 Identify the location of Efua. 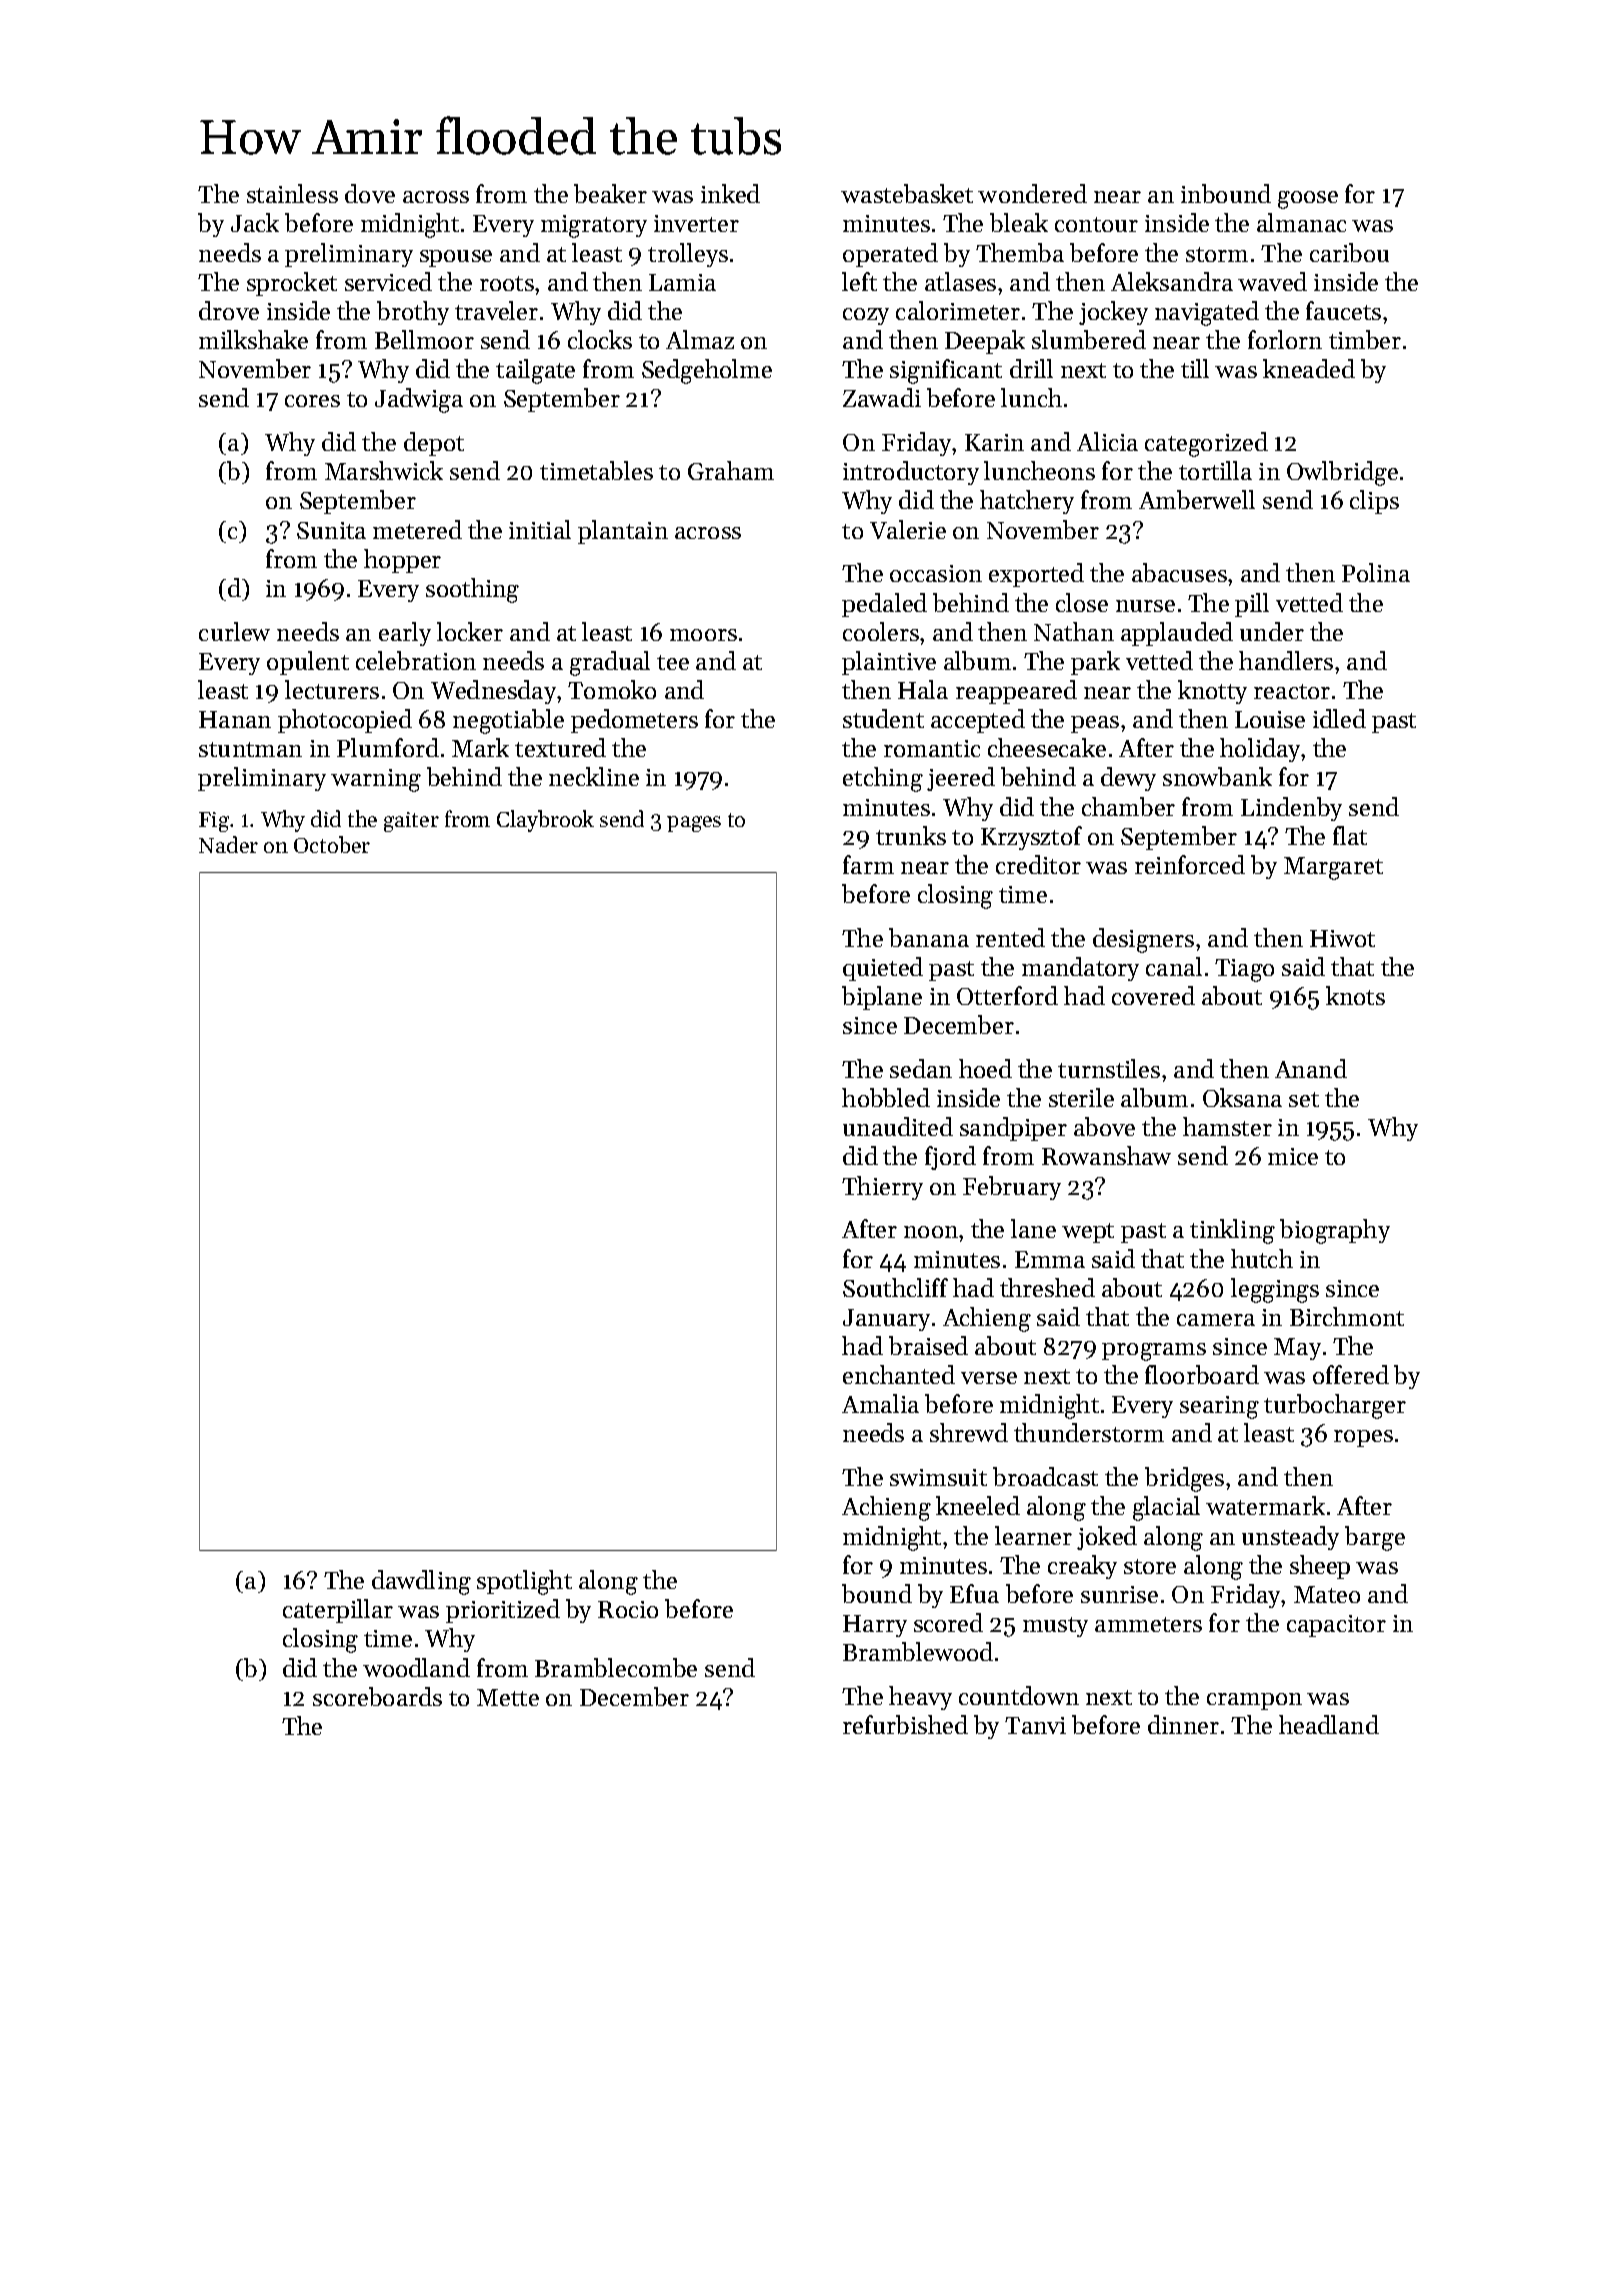
(974, 1593).
